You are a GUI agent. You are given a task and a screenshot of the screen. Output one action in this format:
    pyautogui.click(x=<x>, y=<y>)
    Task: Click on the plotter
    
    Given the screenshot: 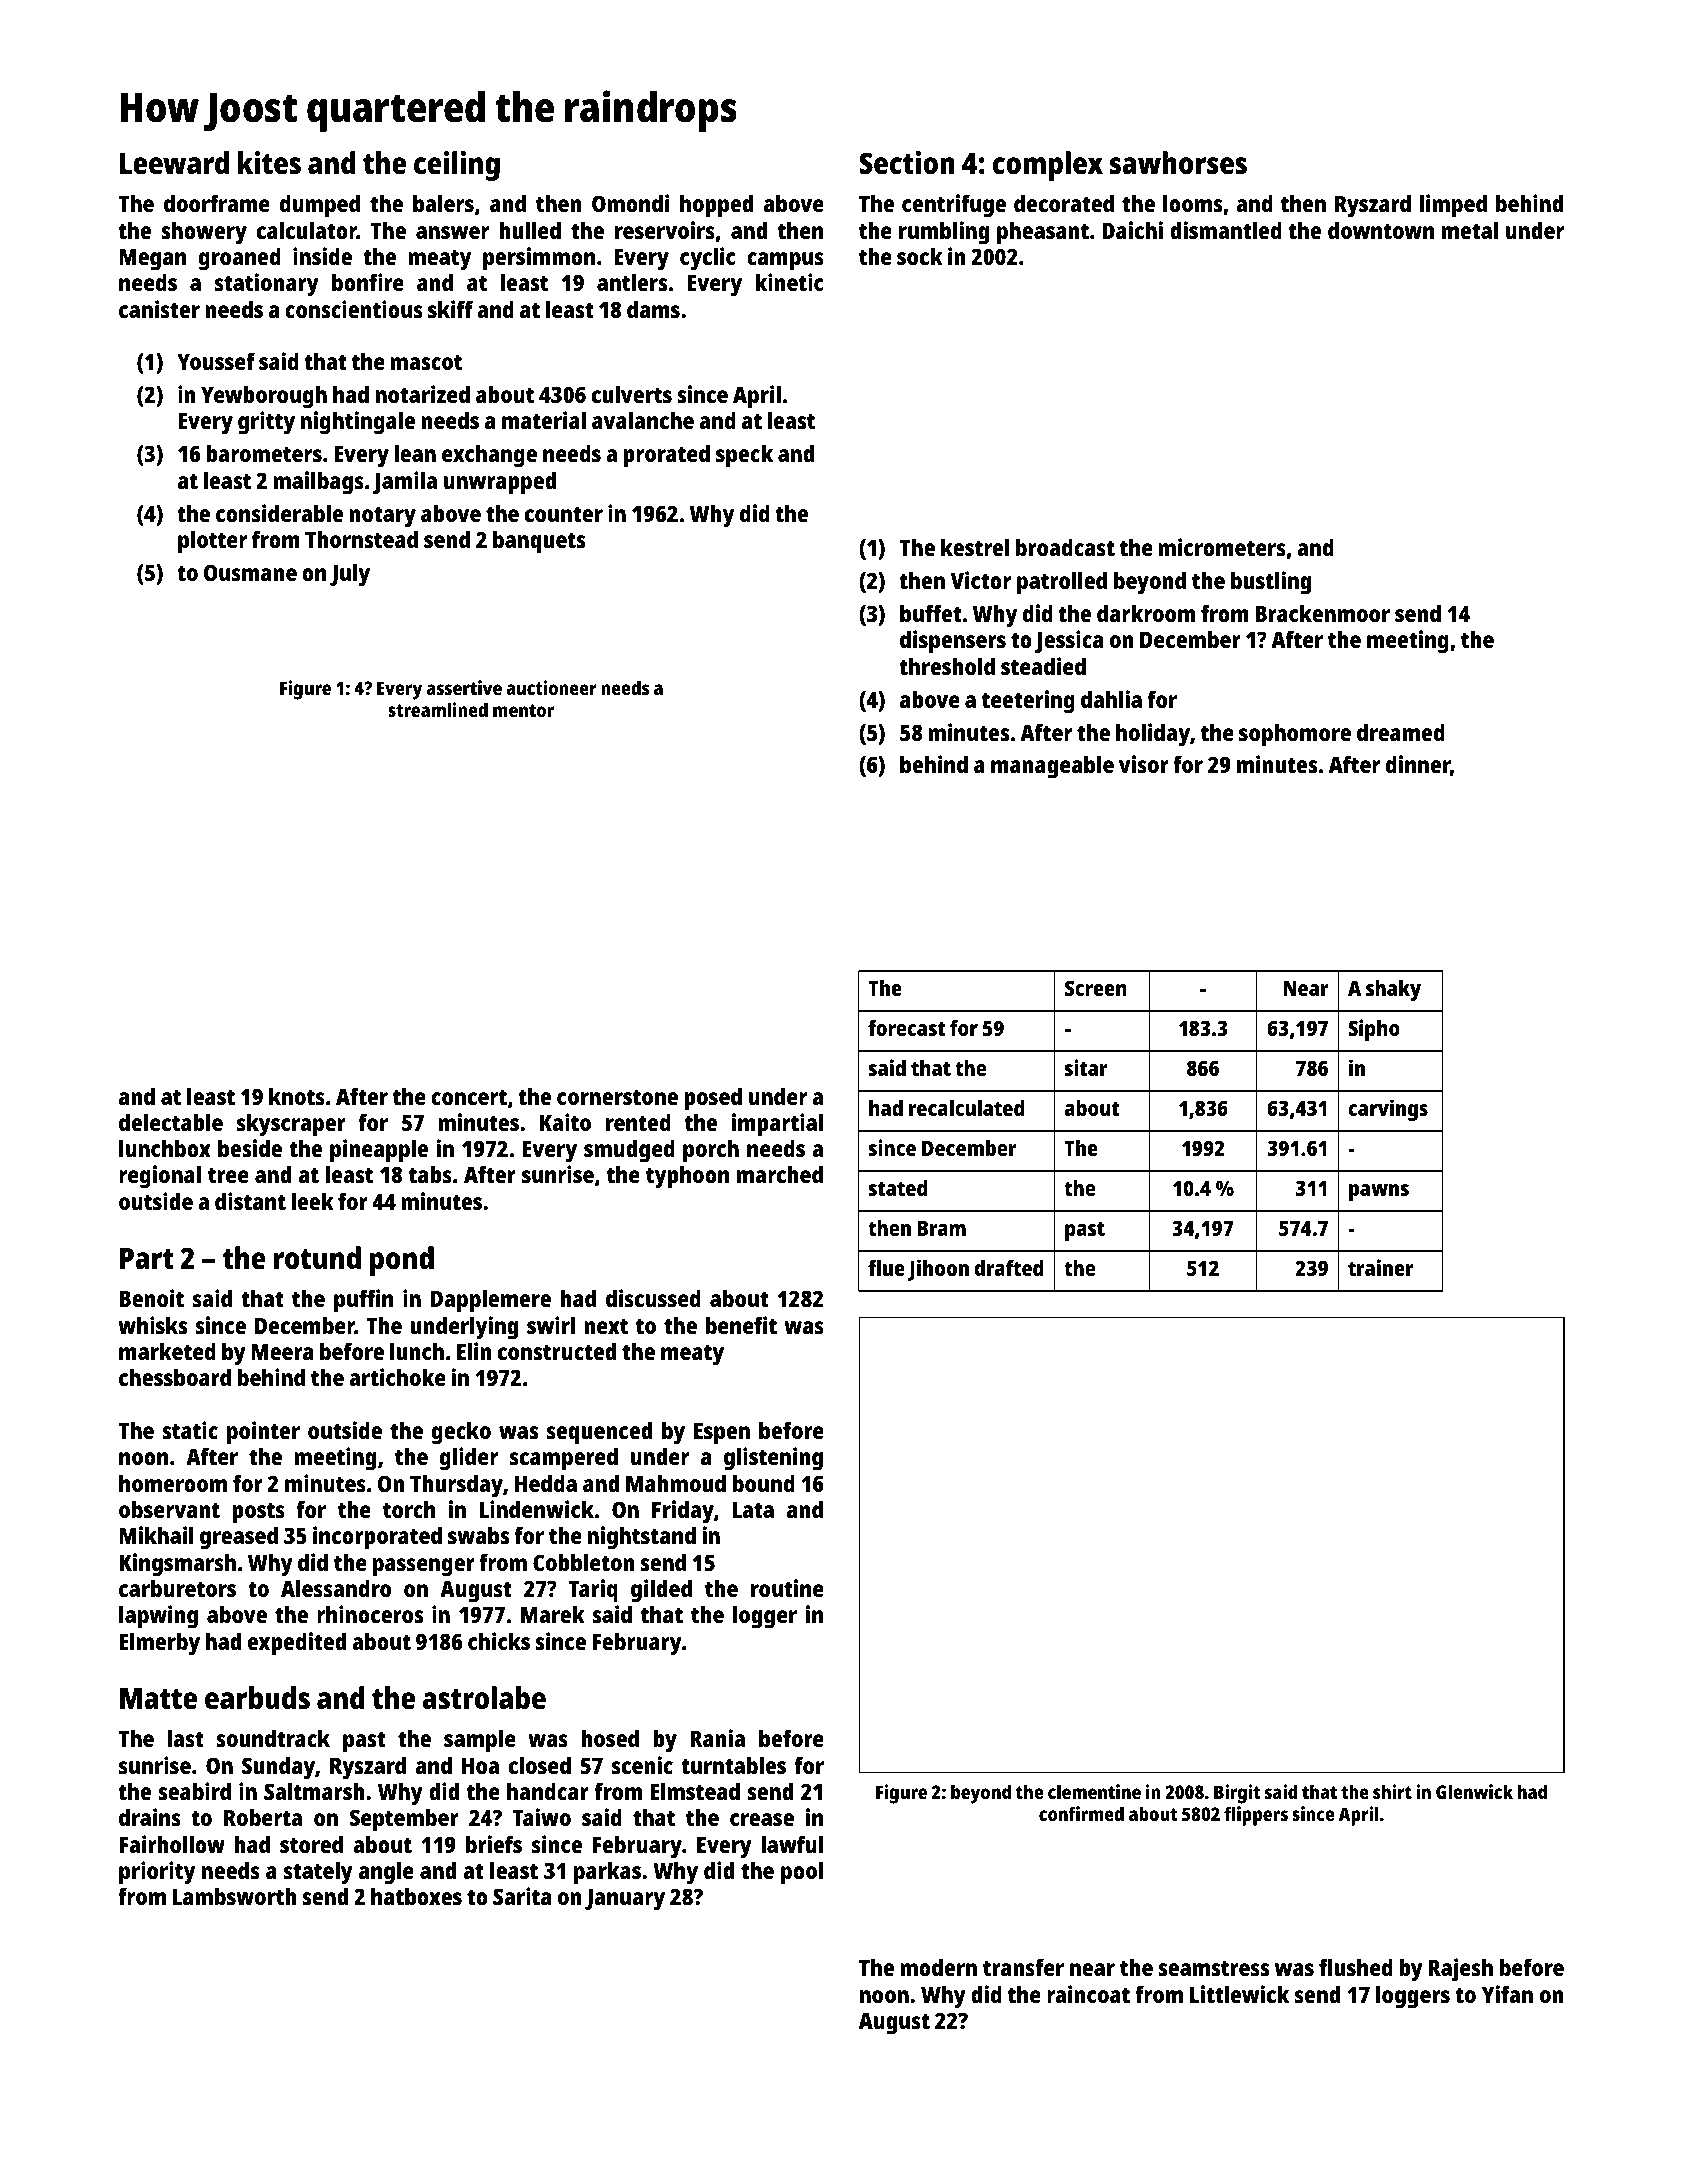 What is the action you would take?
    pyautogui.click(x=212, y=542)
